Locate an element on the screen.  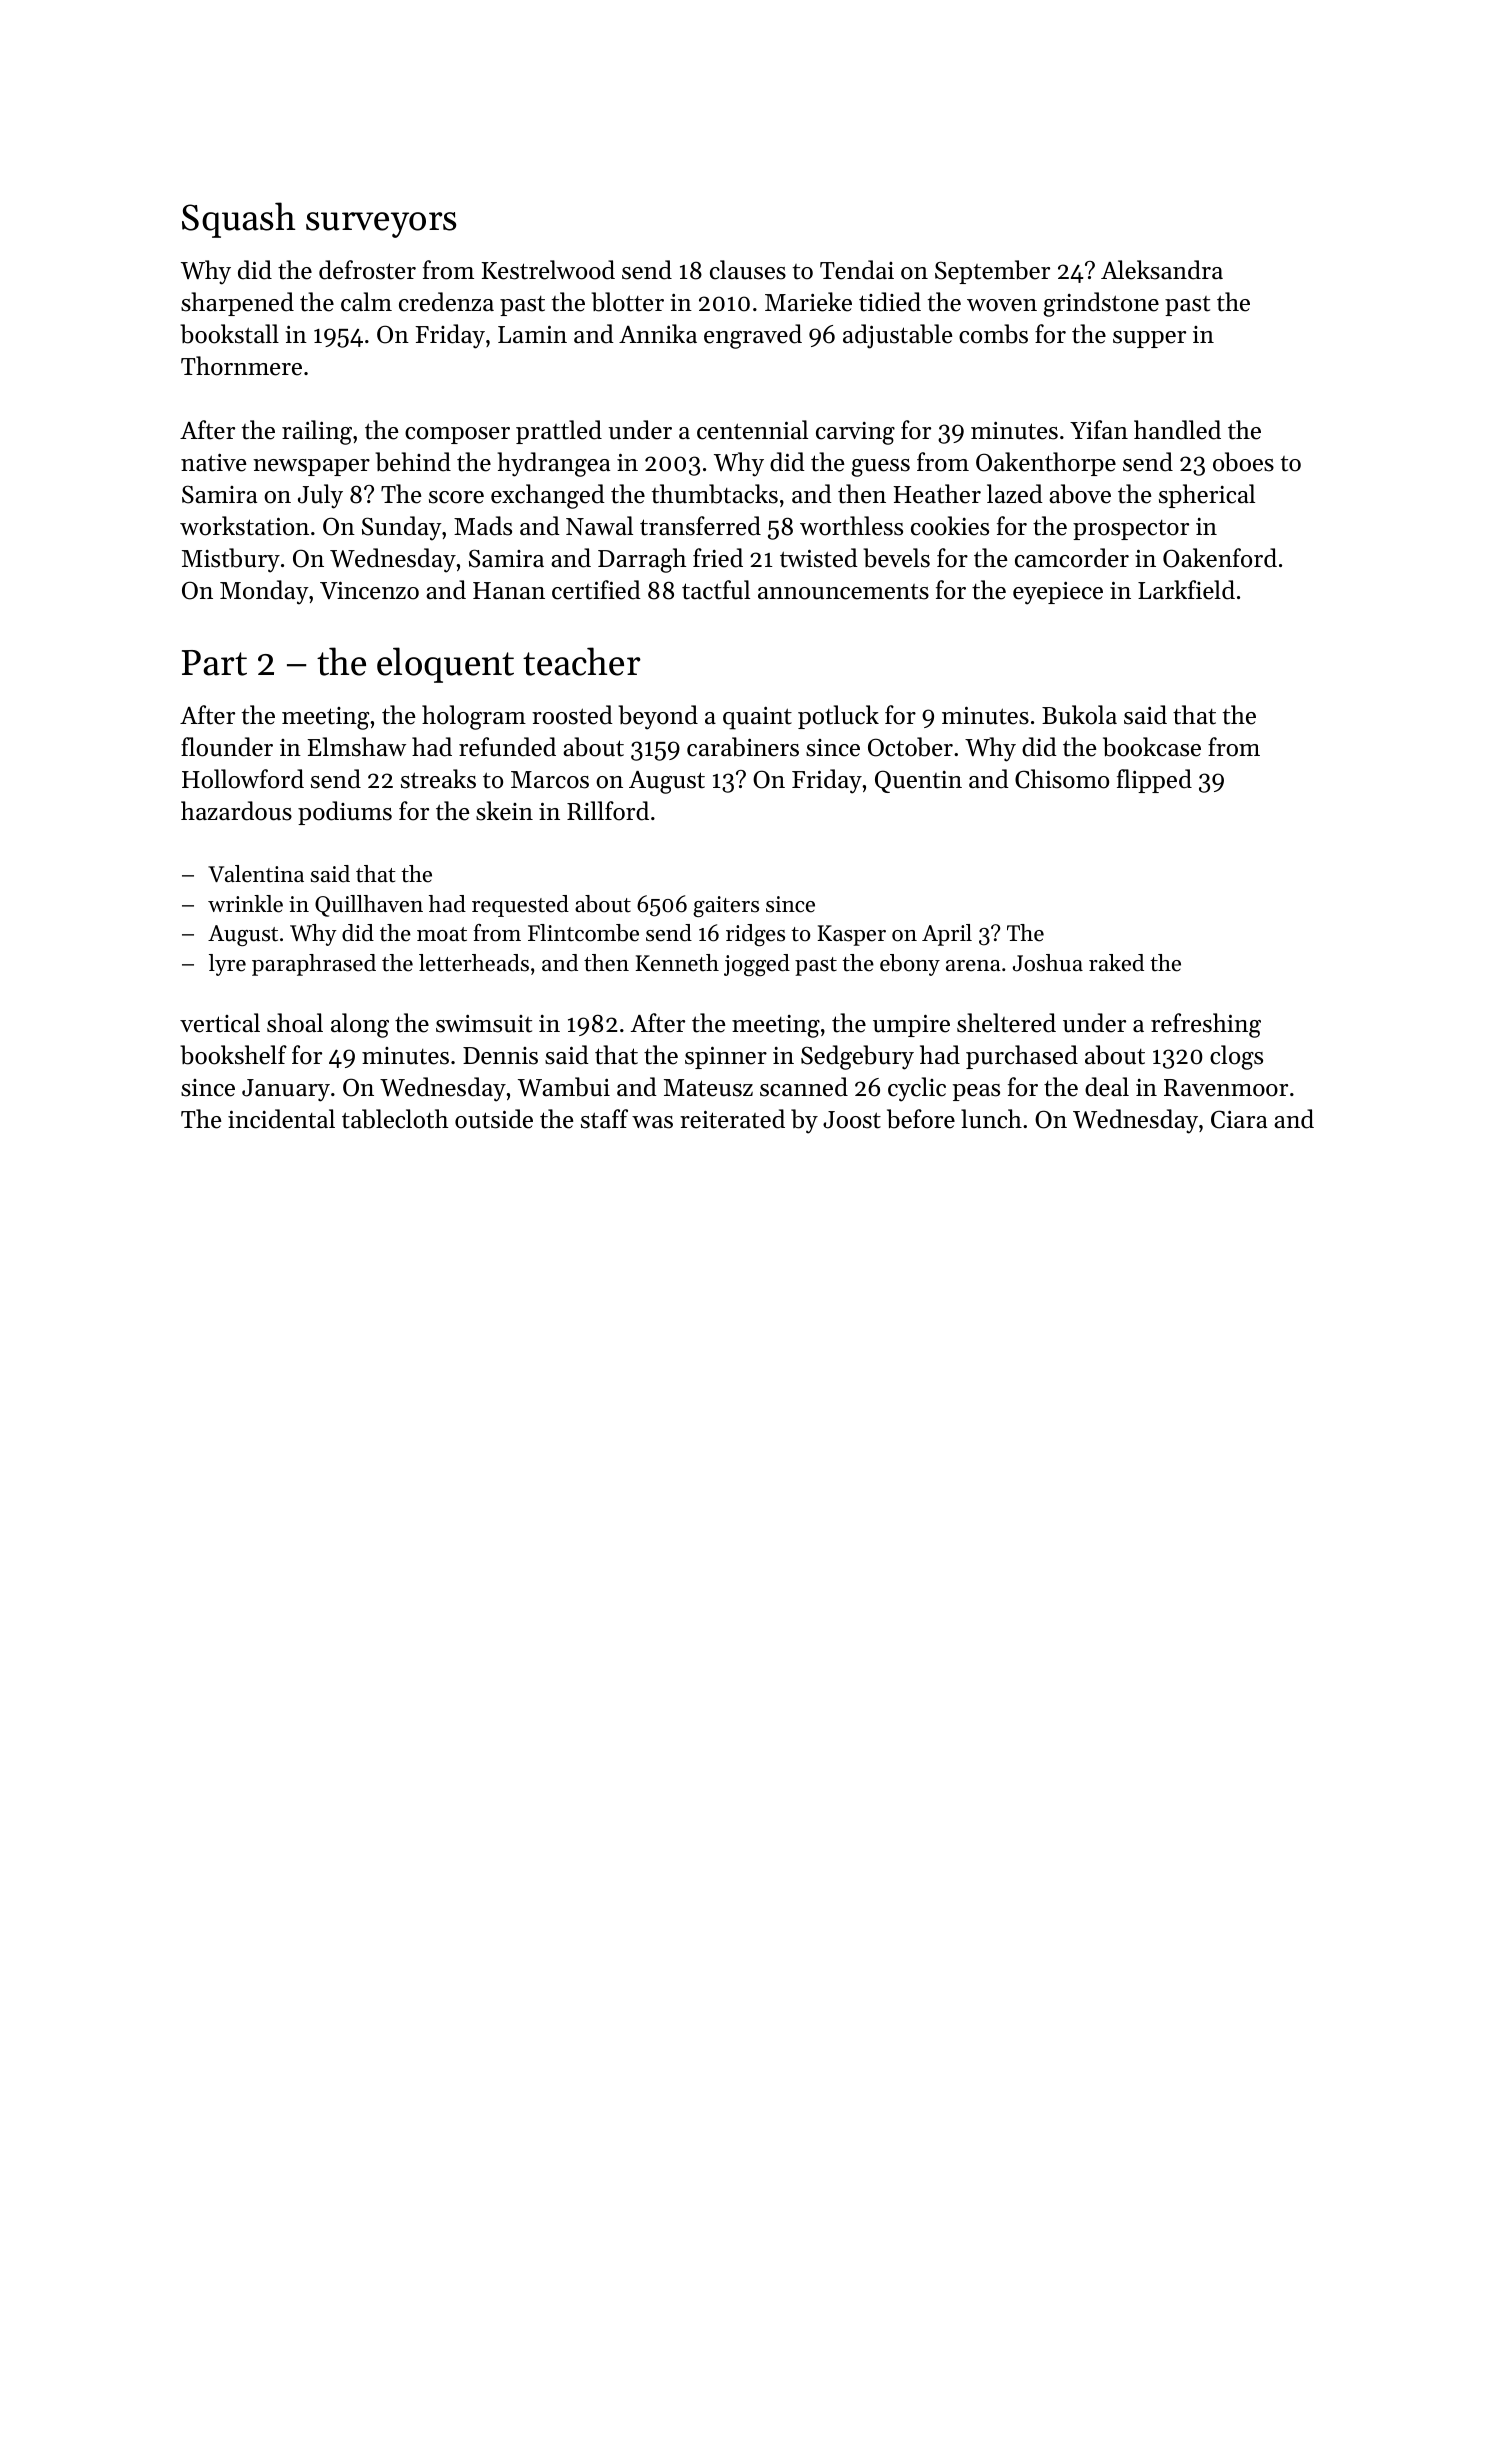
workstation is located at coordinates (244, 526).
